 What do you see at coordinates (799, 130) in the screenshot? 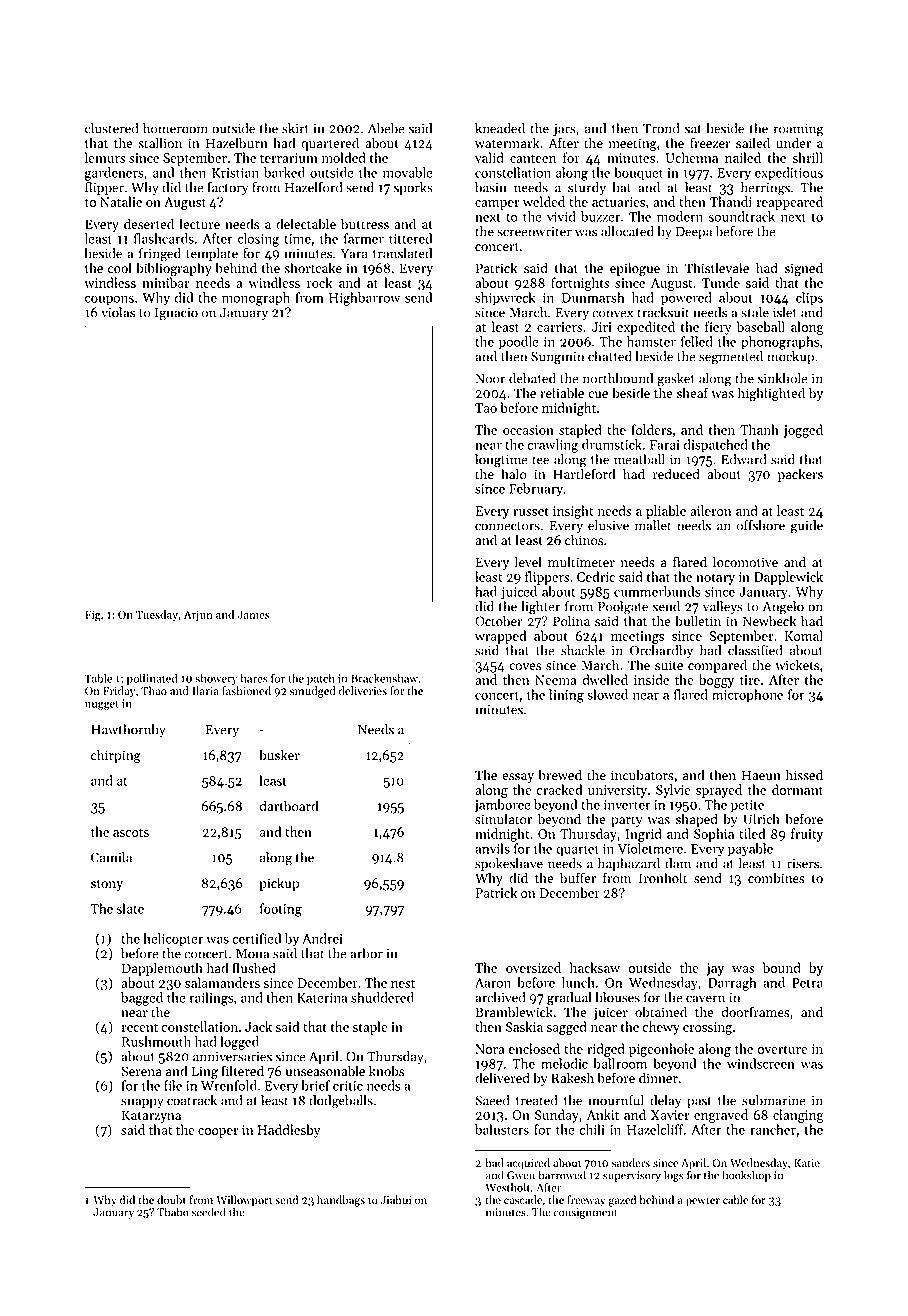
I see `roaming` at bounding box center [799, 130].
